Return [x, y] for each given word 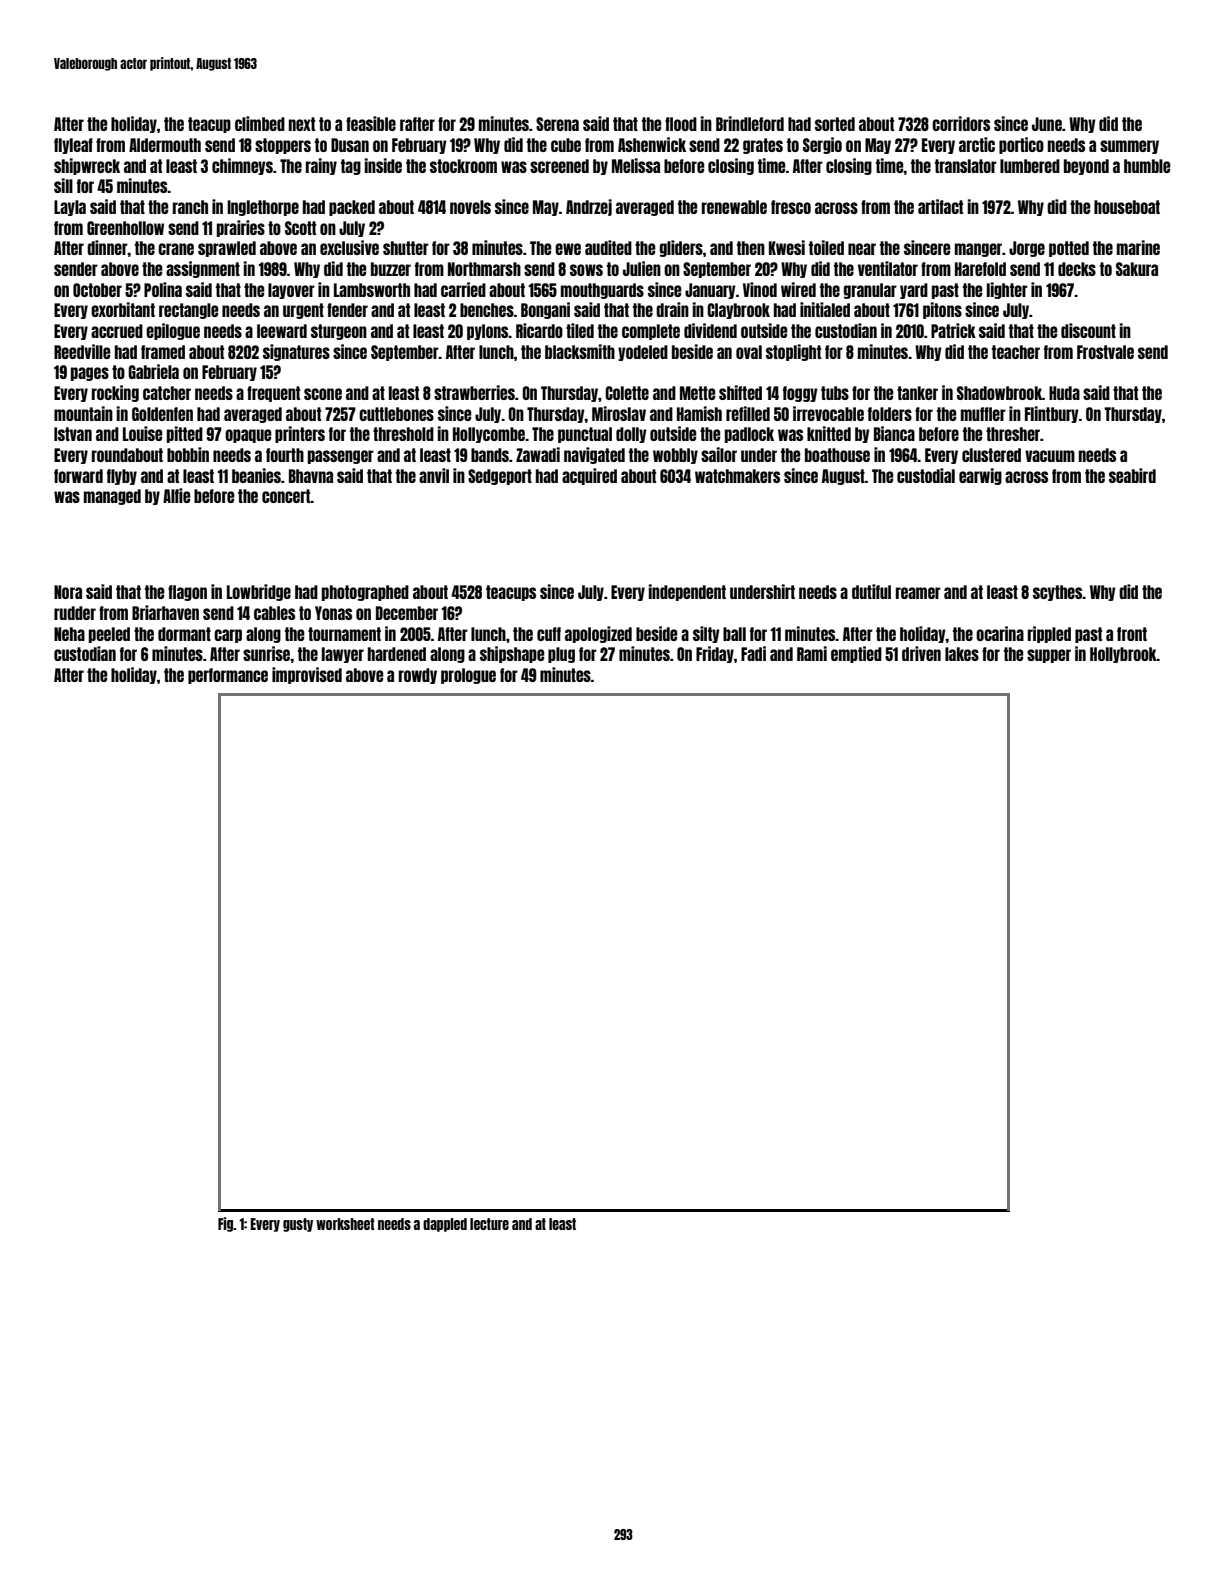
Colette [627, 393]
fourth [285, 455]
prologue [468, 676]
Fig [225, 1224]
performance [228, 676]
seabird [1132, 475]
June [1047, 124]
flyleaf [73, 146]
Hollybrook [1123, 655]
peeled [109, 635]
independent [687, 592]
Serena [557, 124]
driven [921, 653]
